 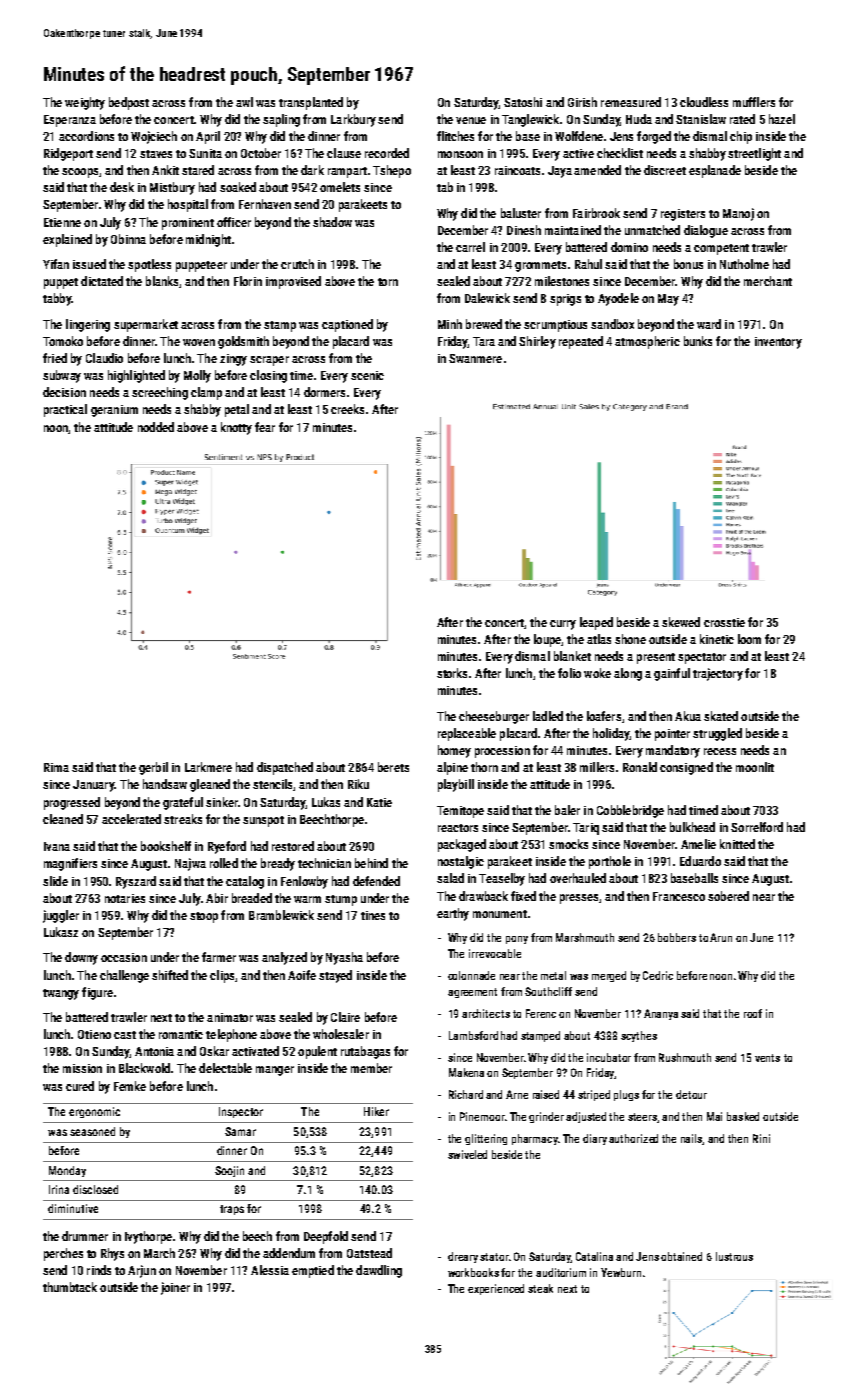 What do you see at coordinates (535, 1139) in the document?
I see `pharmacy` at bounding box center [535, 1139].
